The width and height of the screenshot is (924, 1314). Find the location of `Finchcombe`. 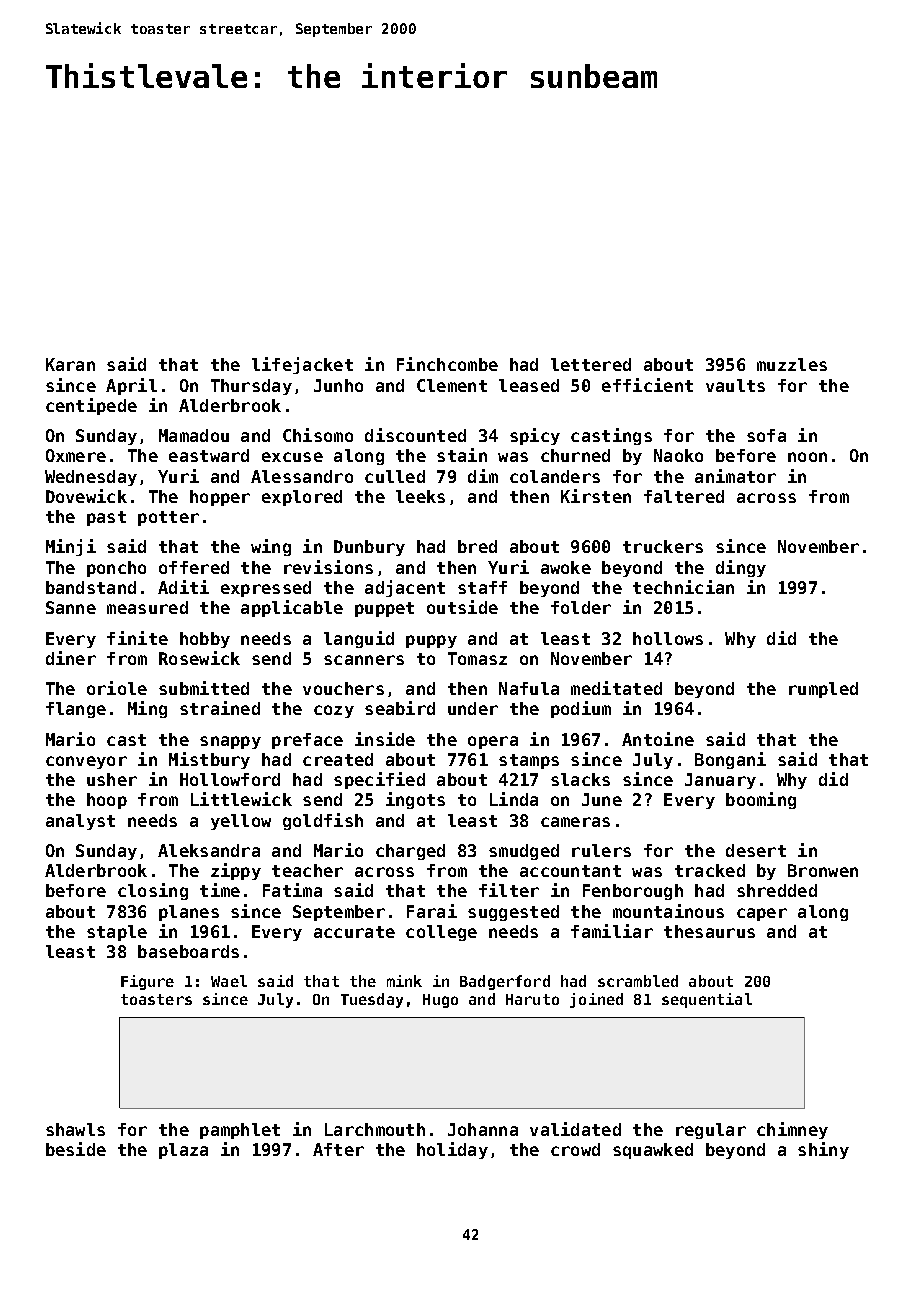

Finchcombe is located at coordinates (447, 364).
